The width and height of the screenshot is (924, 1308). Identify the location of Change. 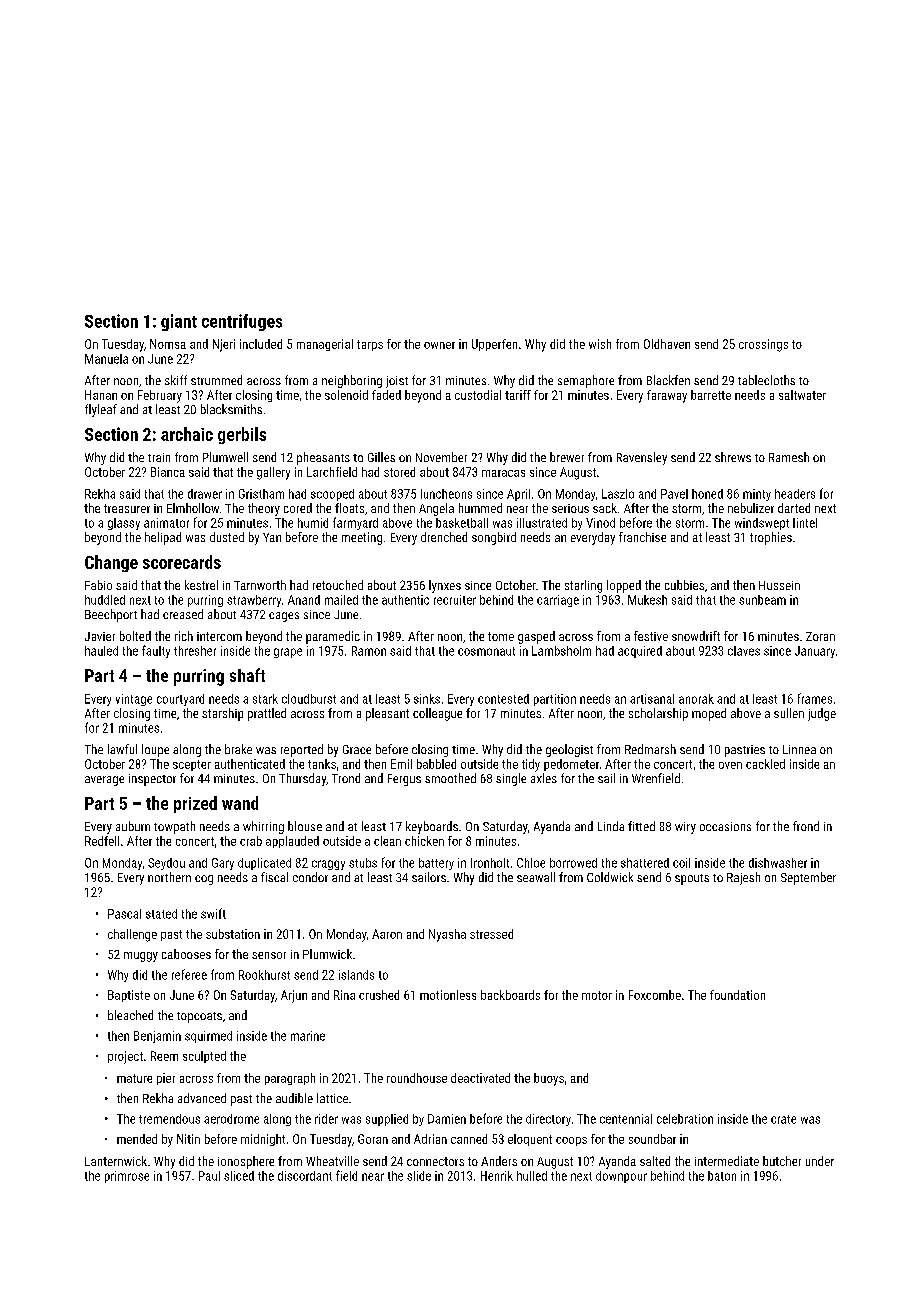
(111, 563).
